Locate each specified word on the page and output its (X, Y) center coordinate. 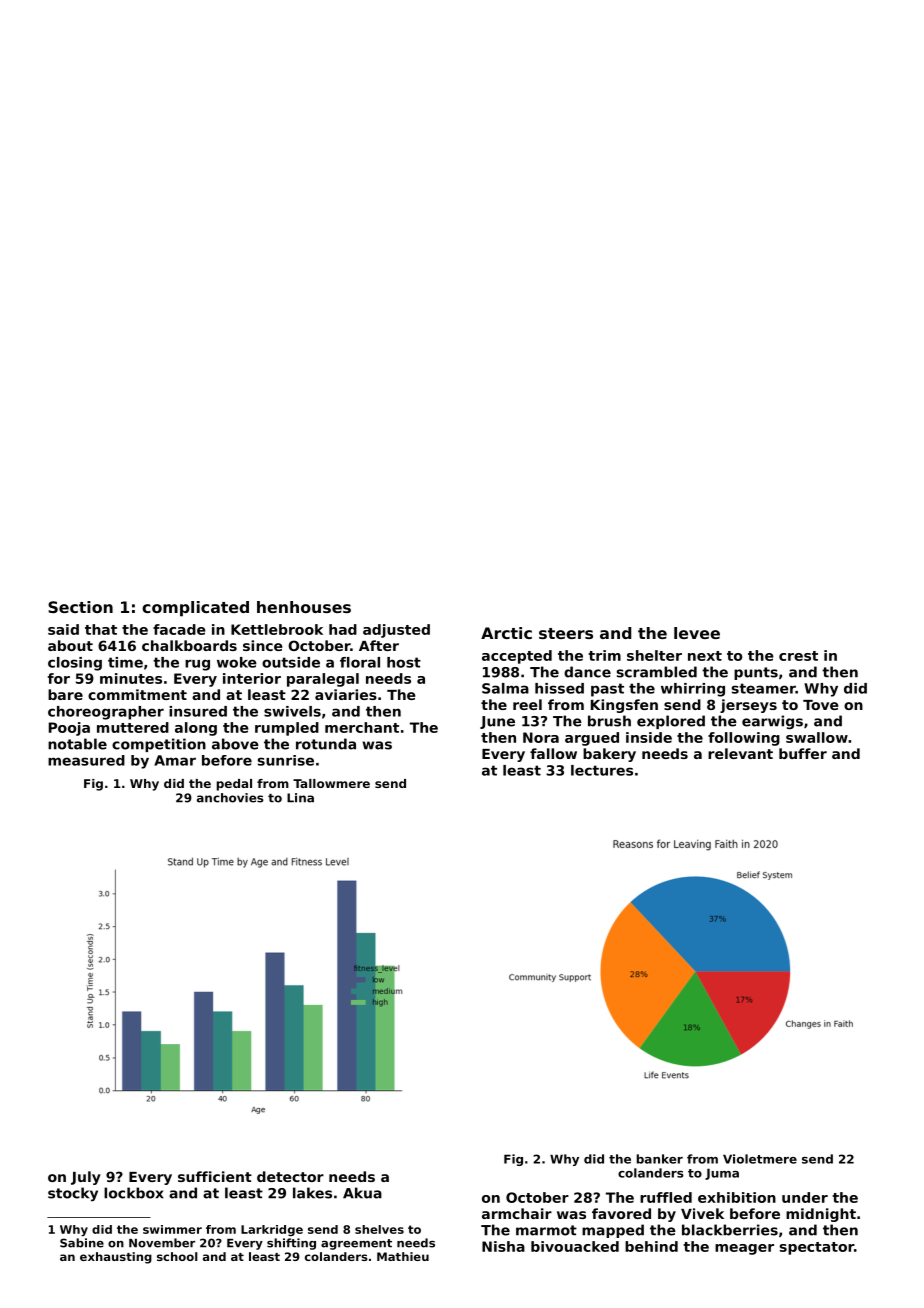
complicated (195, 609)
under (805, 1197)
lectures (602, 770)
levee (697, 633)
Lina (300, 798)
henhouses (304, 607)
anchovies (230, 798)
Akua (362, 1193)
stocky (73, 1194)
